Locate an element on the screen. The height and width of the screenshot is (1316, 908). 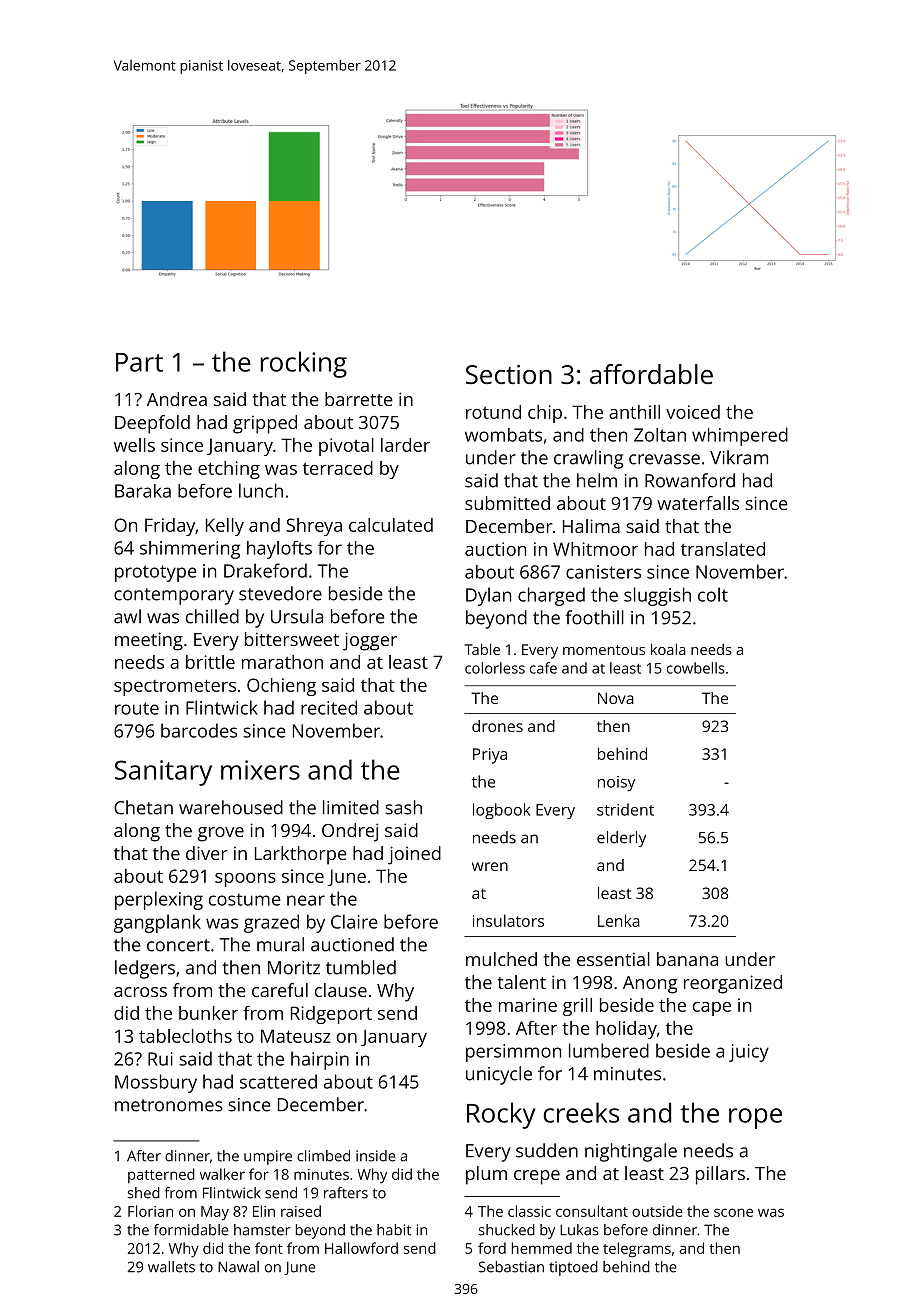
tiptoed is located at coordinates (573, 1268).
